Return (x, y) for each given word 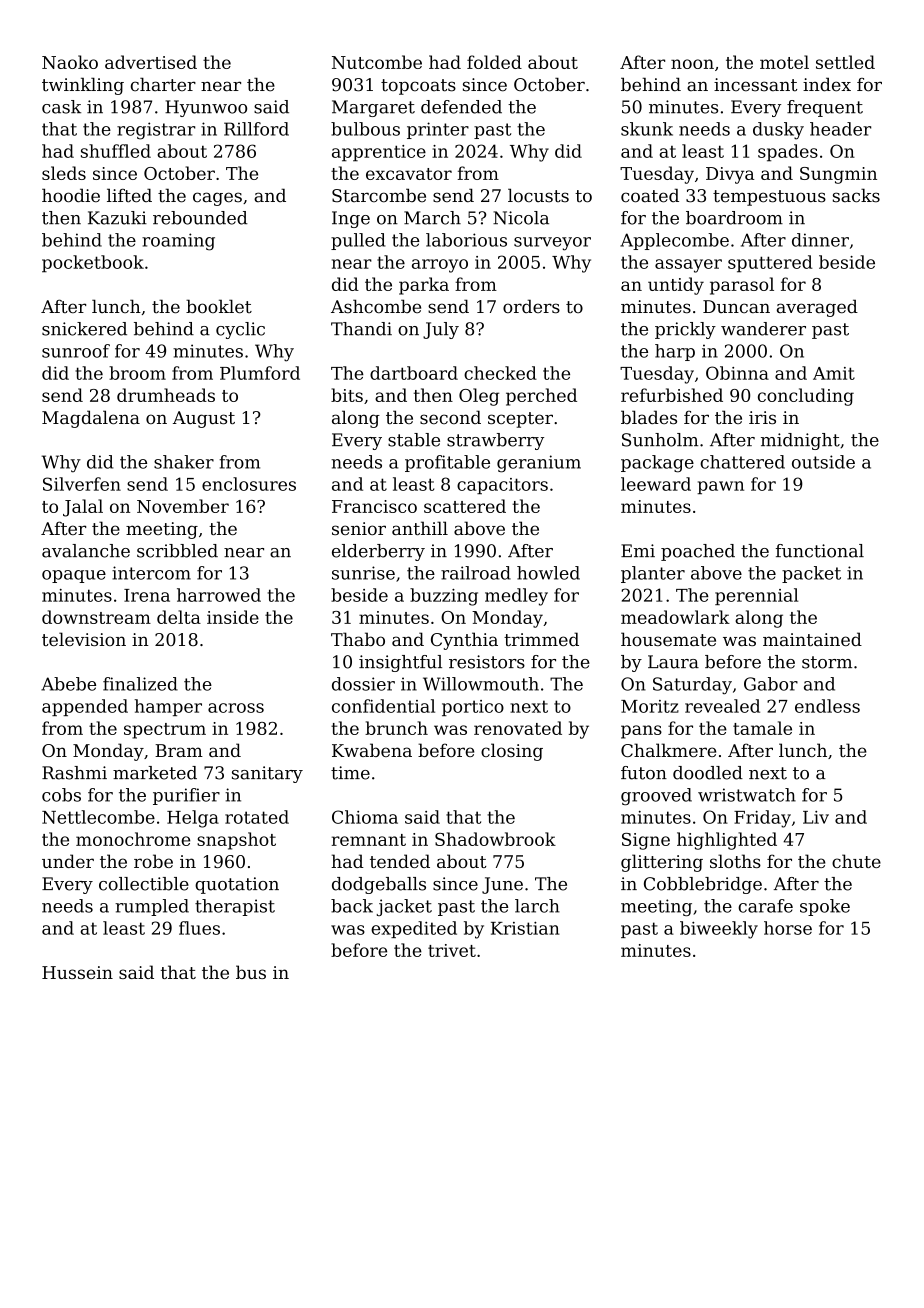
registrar (156, 131)
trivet (452, 950)
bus (251, 972)
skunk (647, 129)
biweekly (719, 930)
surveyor (552, 244)
